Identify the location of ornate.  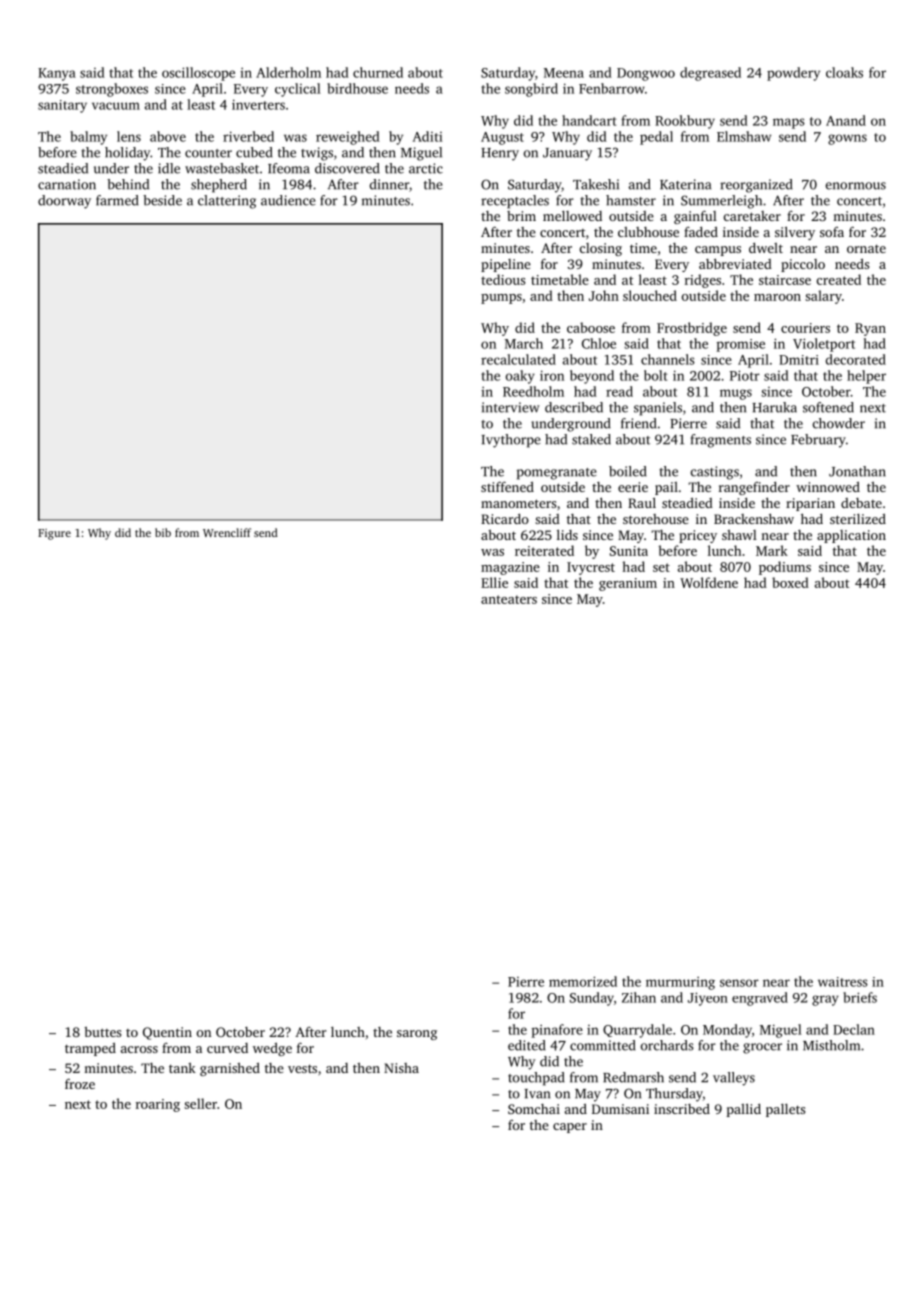
(866, 248).
